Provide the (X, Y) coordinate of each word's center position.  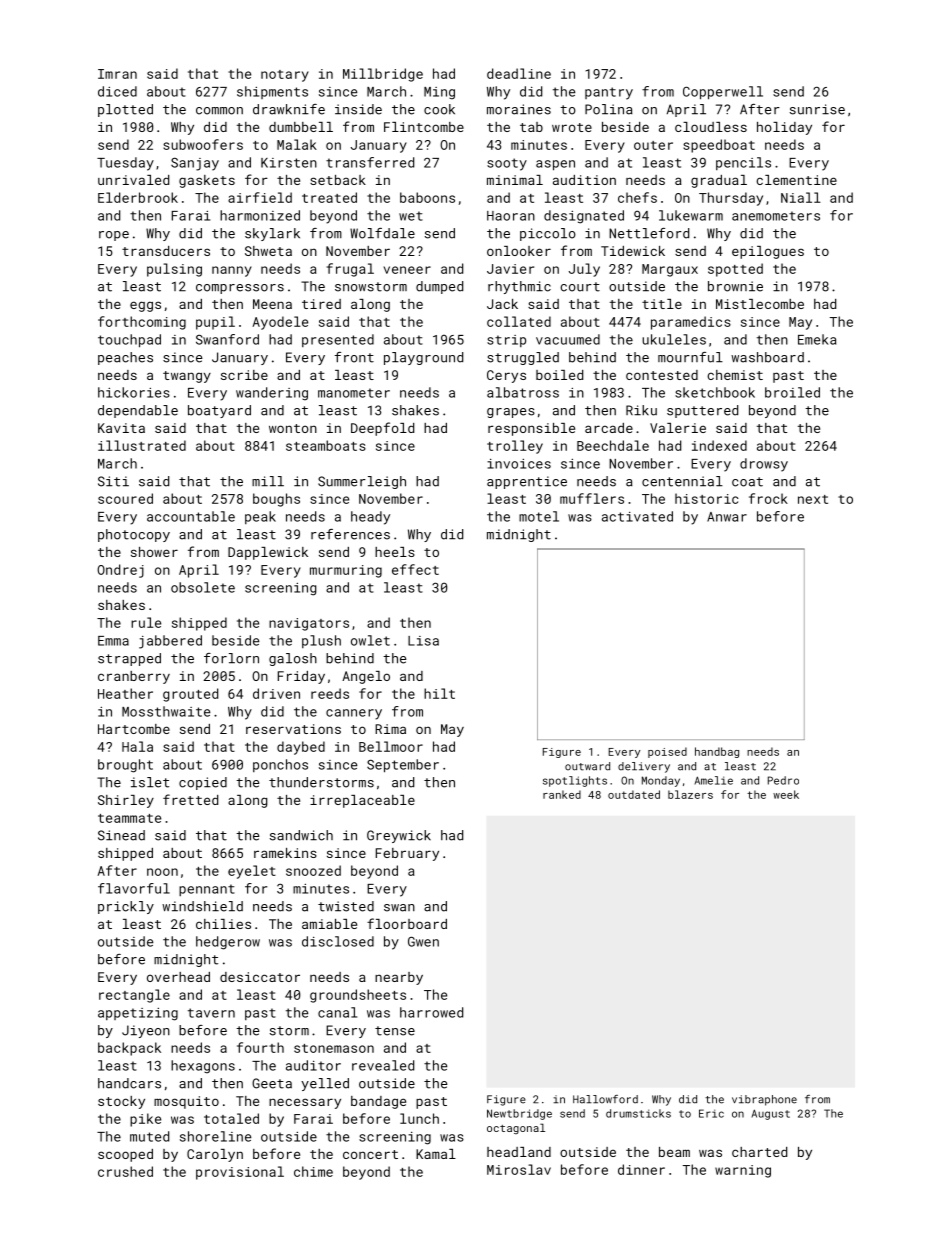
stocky (121, 1102)
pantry (609, 93)
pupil (215, 323)
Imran (117, 74)
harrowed (431, 1012)
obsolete (203, 587)
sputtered (702, 411)
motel (539, 516)
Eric (711, 1113)
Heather (125, 693)
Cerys (506, 376)
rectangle (134, 996)
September (403, 766)
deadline (519, 73)
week (786, 794)
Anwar (727, 517)
